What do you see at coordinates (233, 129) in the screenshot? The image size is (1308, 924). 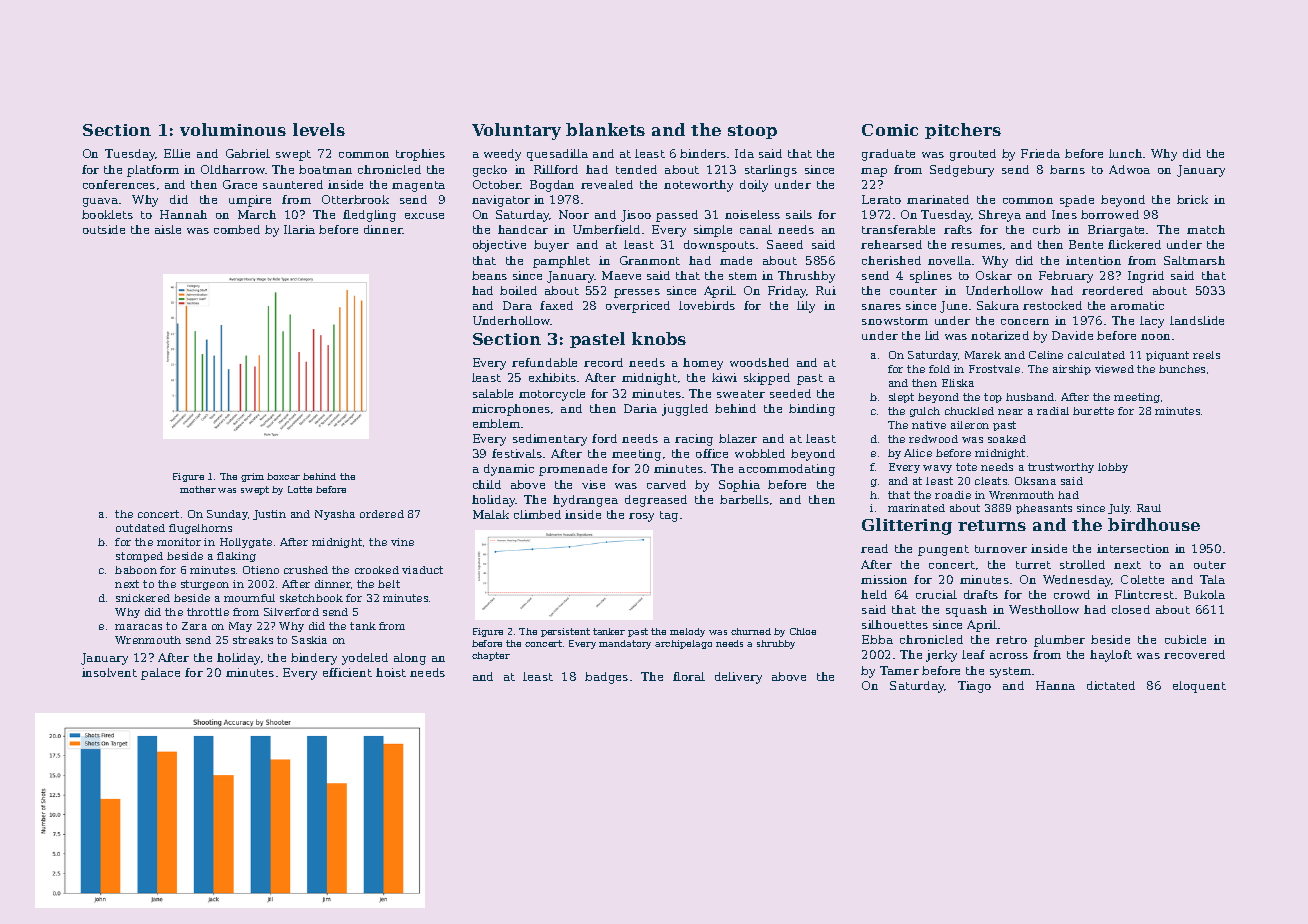 I see `voluminous` at bounding box center [233, 129].
